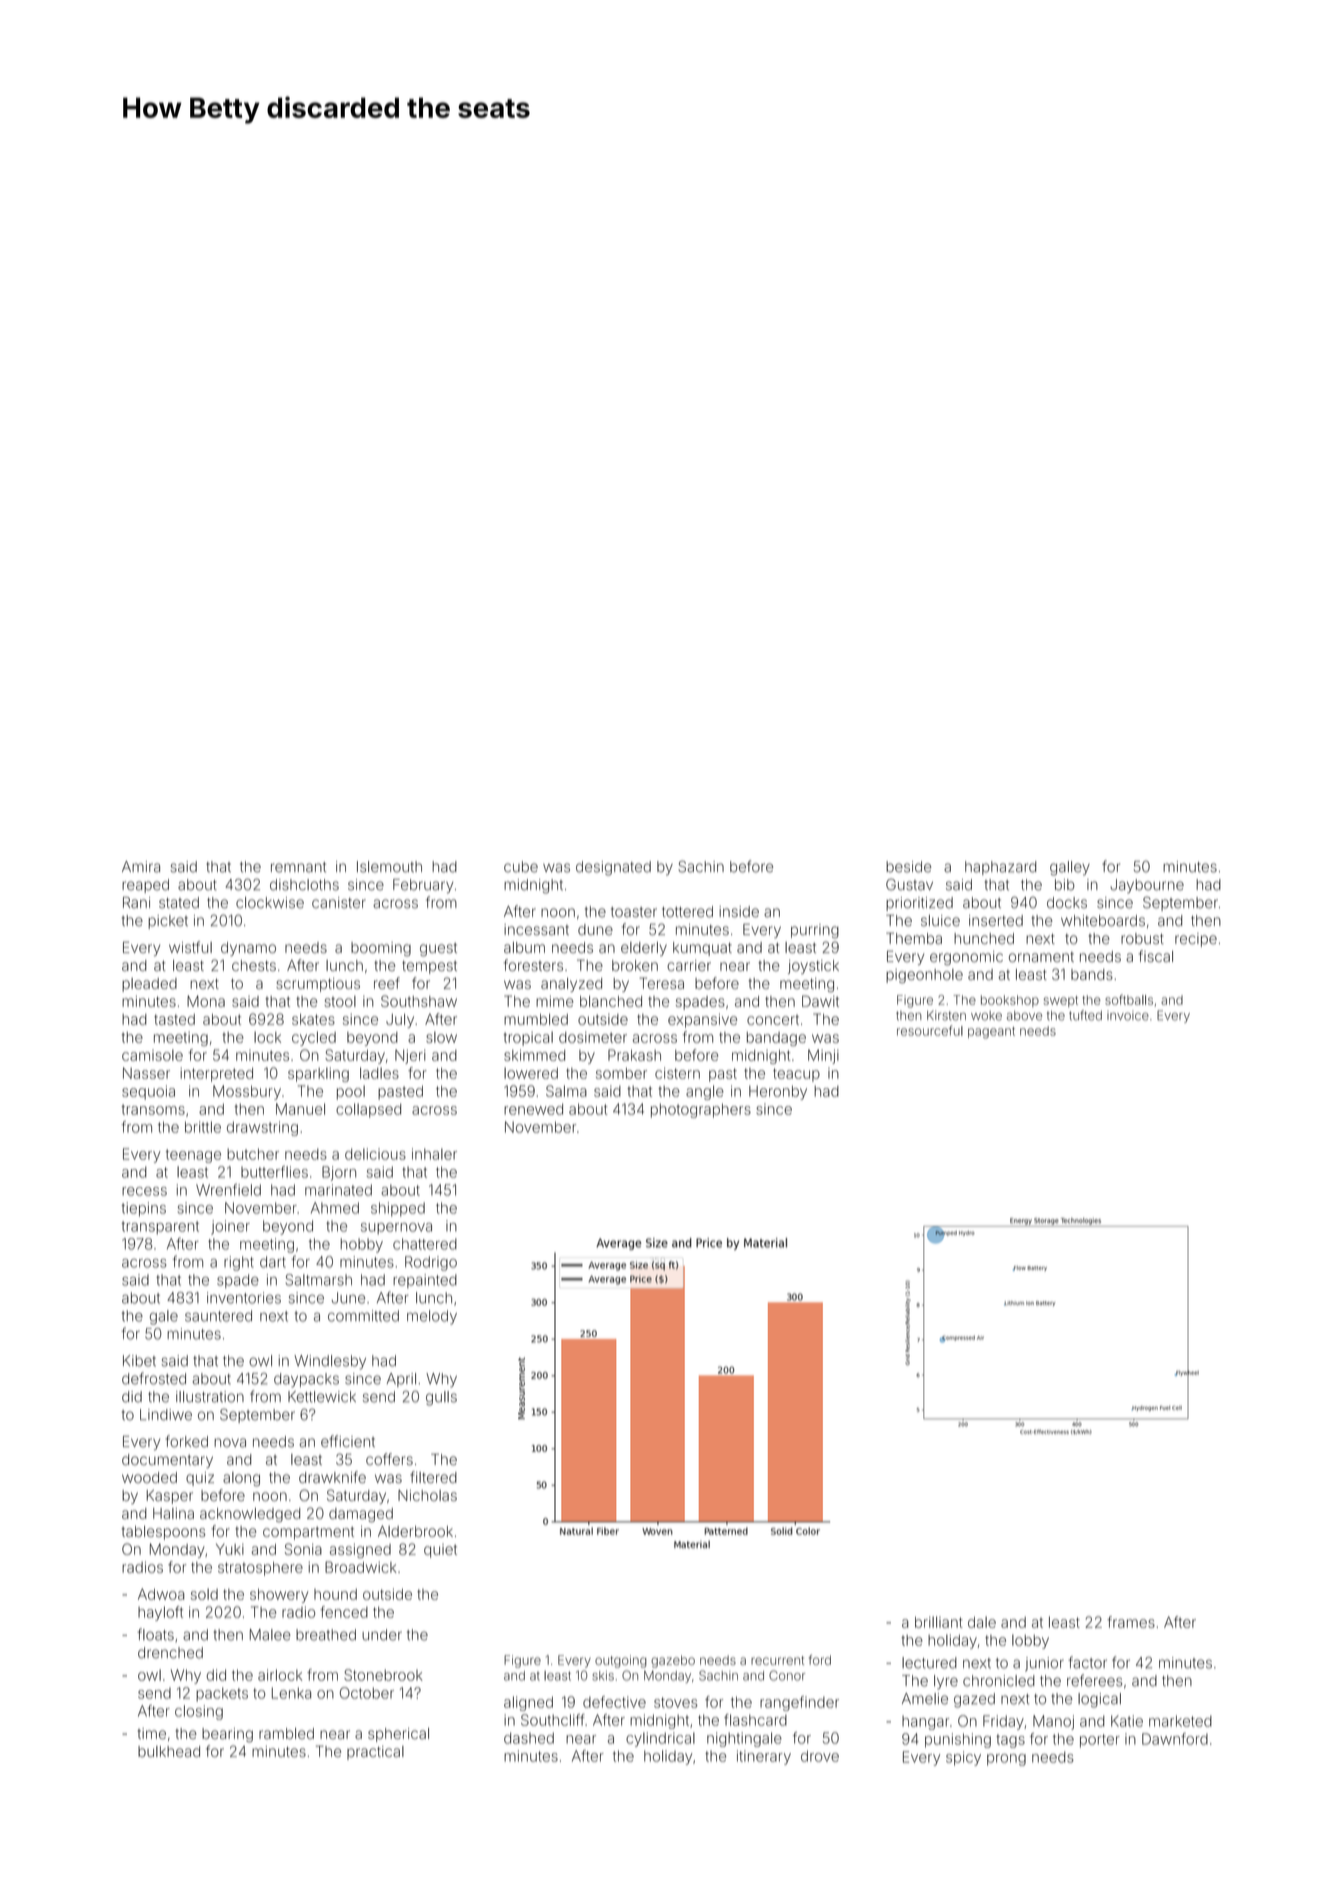  I want to click on itinerary, so click(764, 1757).
